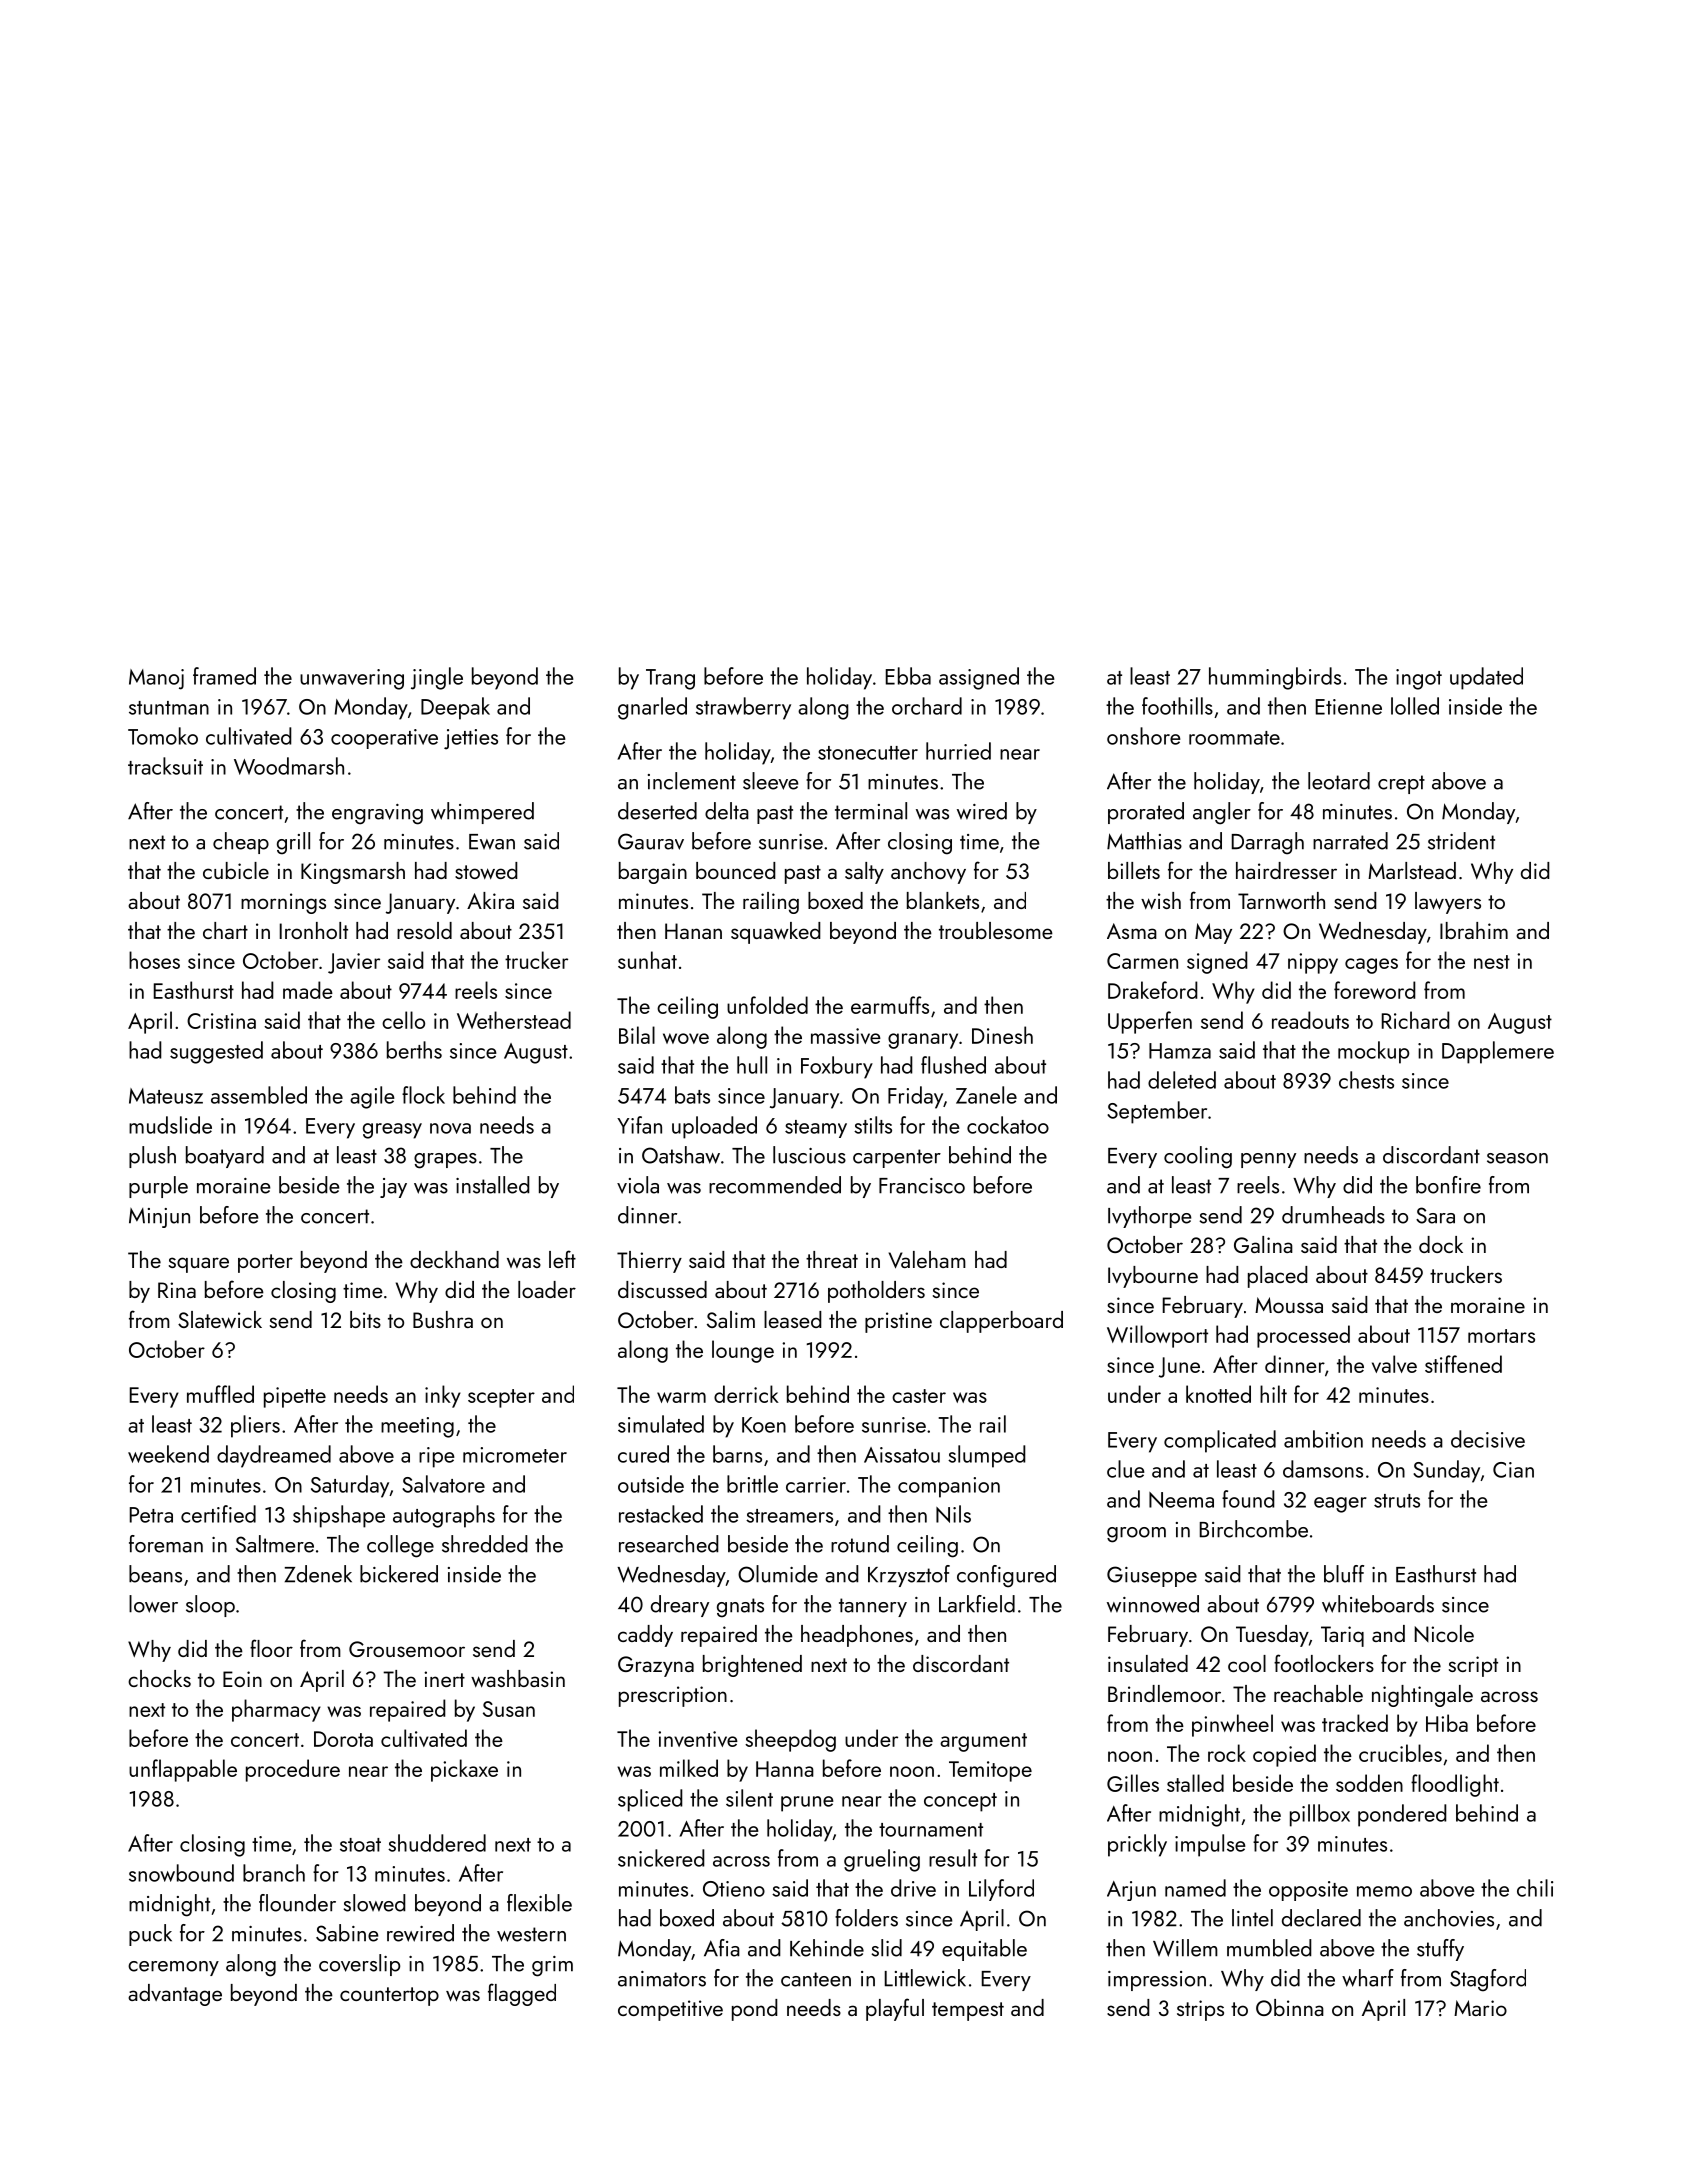 This screenshot has height=2178, width=1683. What do you see at coordinates (1275, 678) in the screenshot?
I see `hummingbirds` at bounding box center [1275, 678].
